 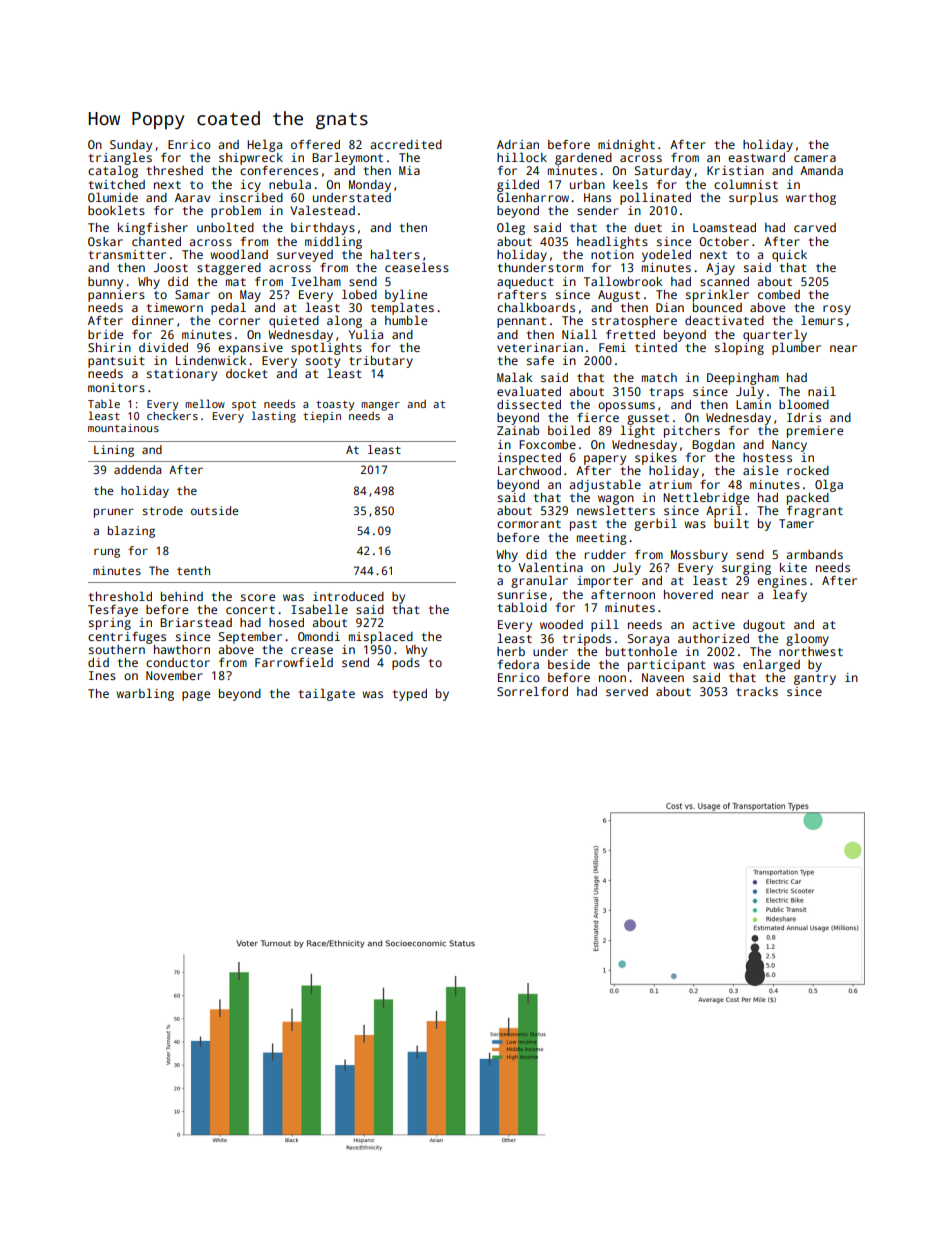 I want to click on safe, so click(x=540, y=360).
